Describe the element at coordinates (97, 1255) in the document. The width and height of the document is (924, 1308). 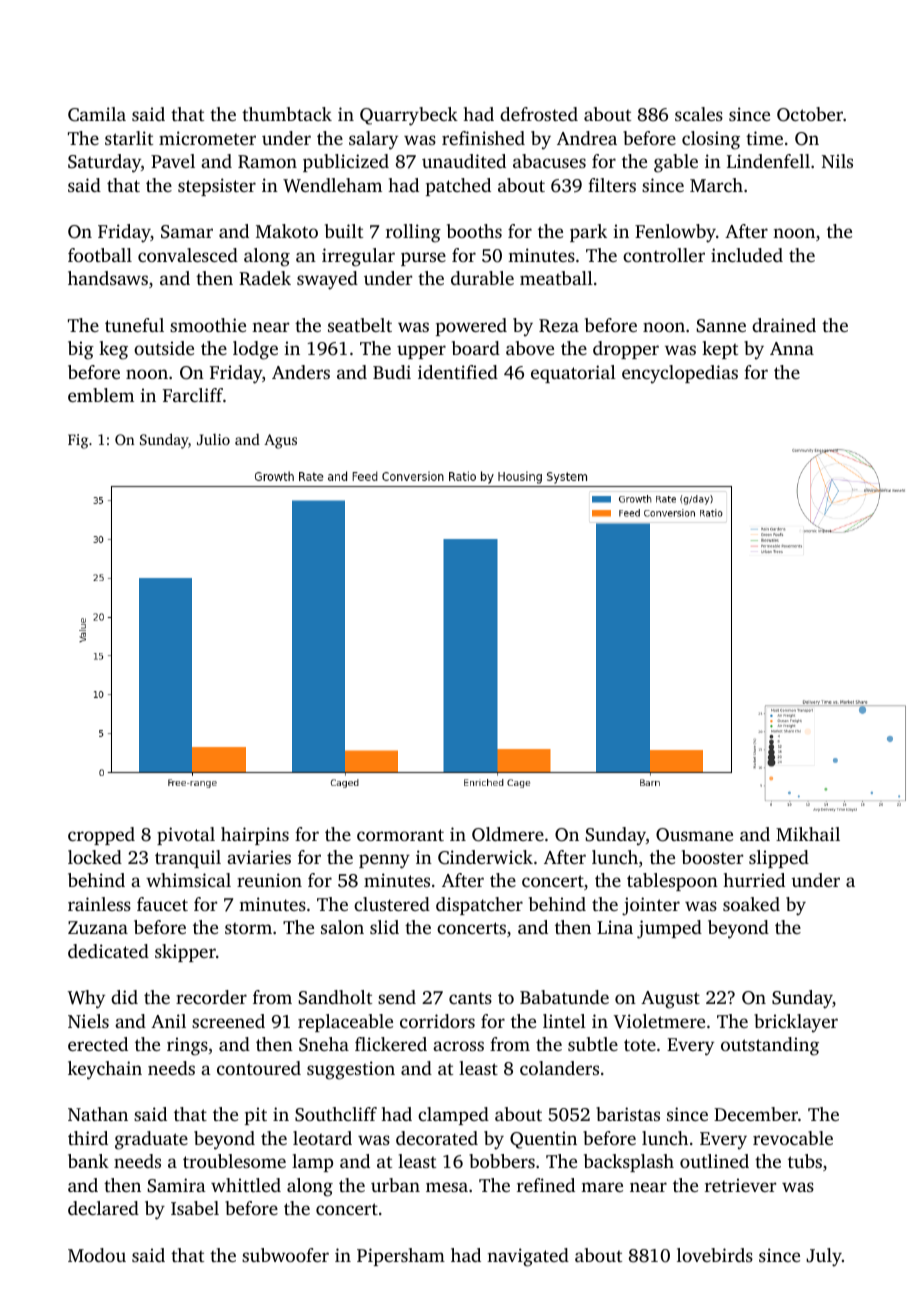
I see `Modou` at that location.
